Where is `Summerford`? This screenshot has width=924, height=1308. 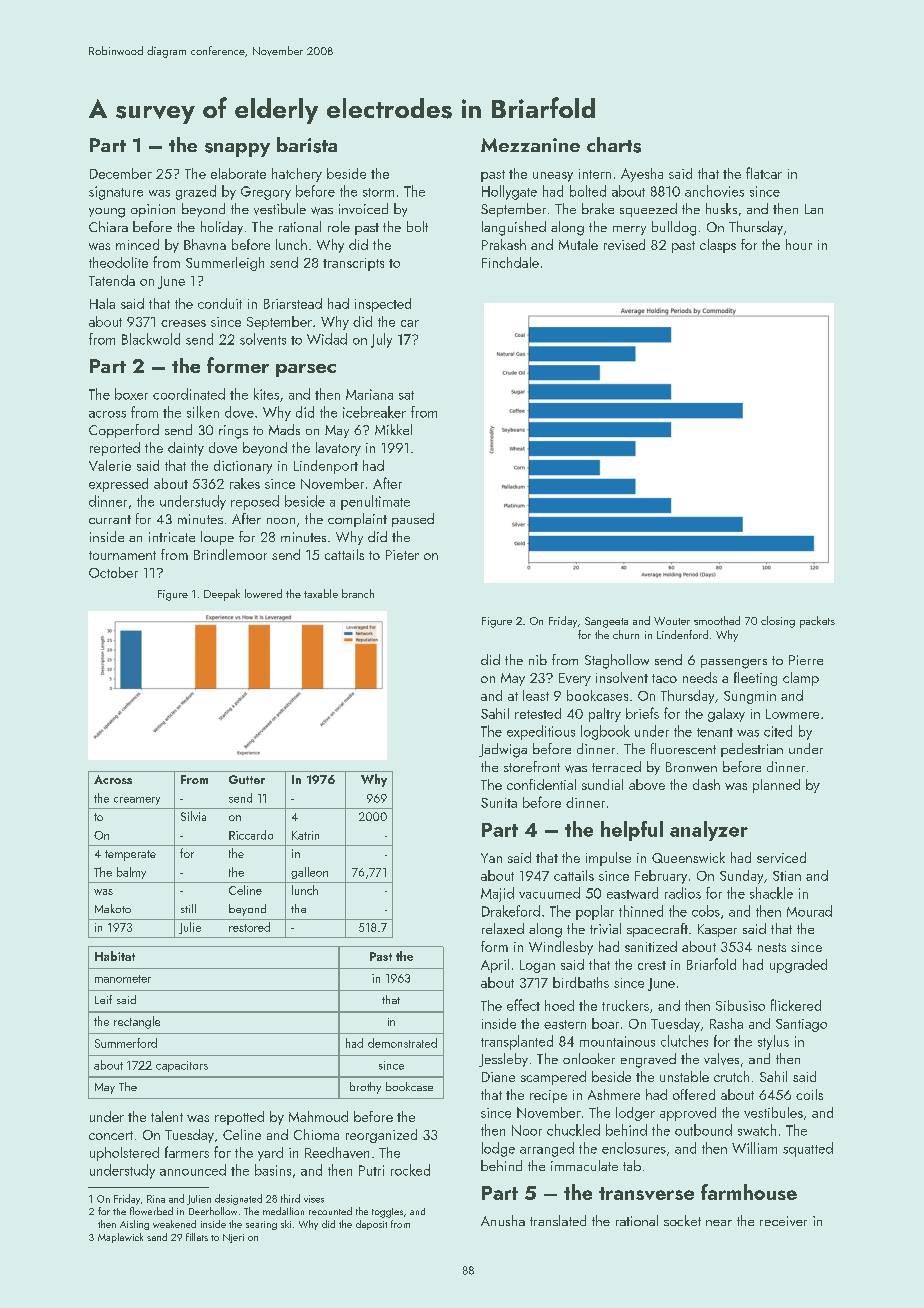
Summerford is located at coordinates (126, 1043).
